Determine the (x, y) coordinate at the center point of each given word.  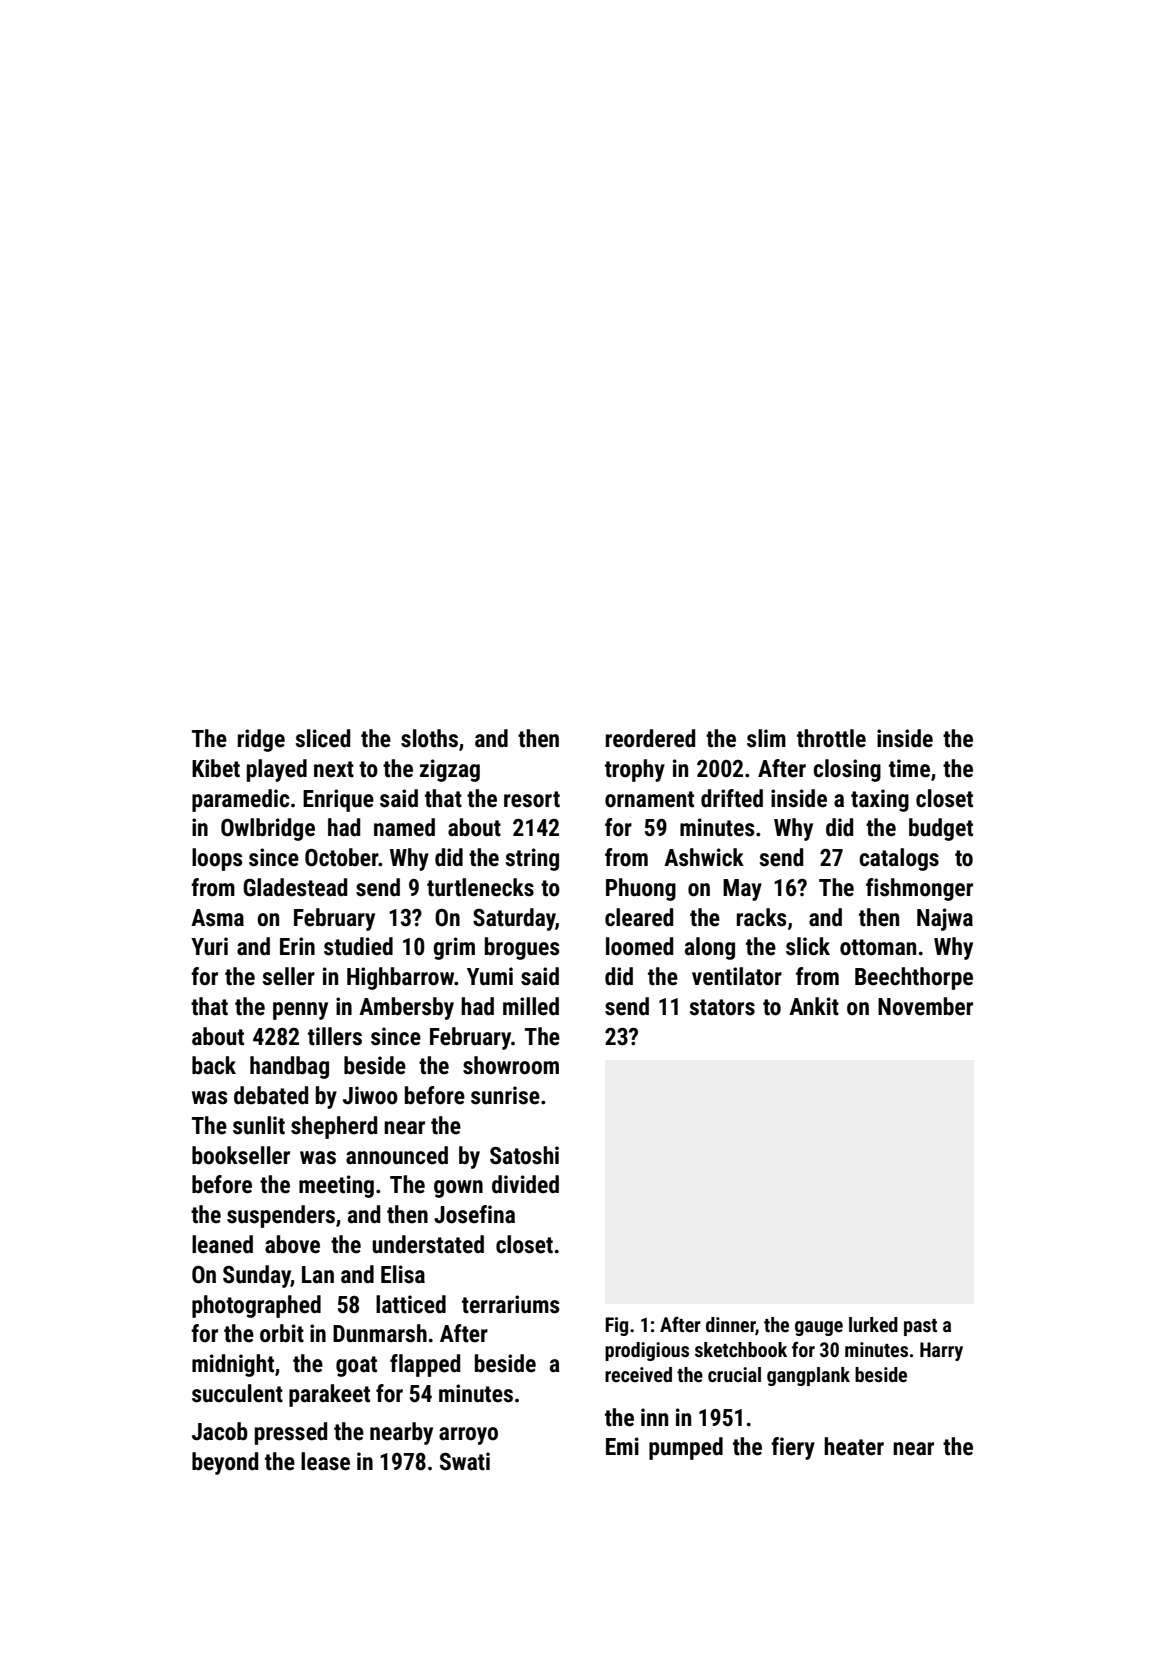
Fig (616, 1326)
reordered (650, 738)
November (925, 1006)
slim (766, 738)
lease (325, 1461)
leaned (222, 1244)
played (277, 770)
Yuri (209, 946)
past (920, 1327)
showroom (511, 1065)
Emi (622, 1446)
